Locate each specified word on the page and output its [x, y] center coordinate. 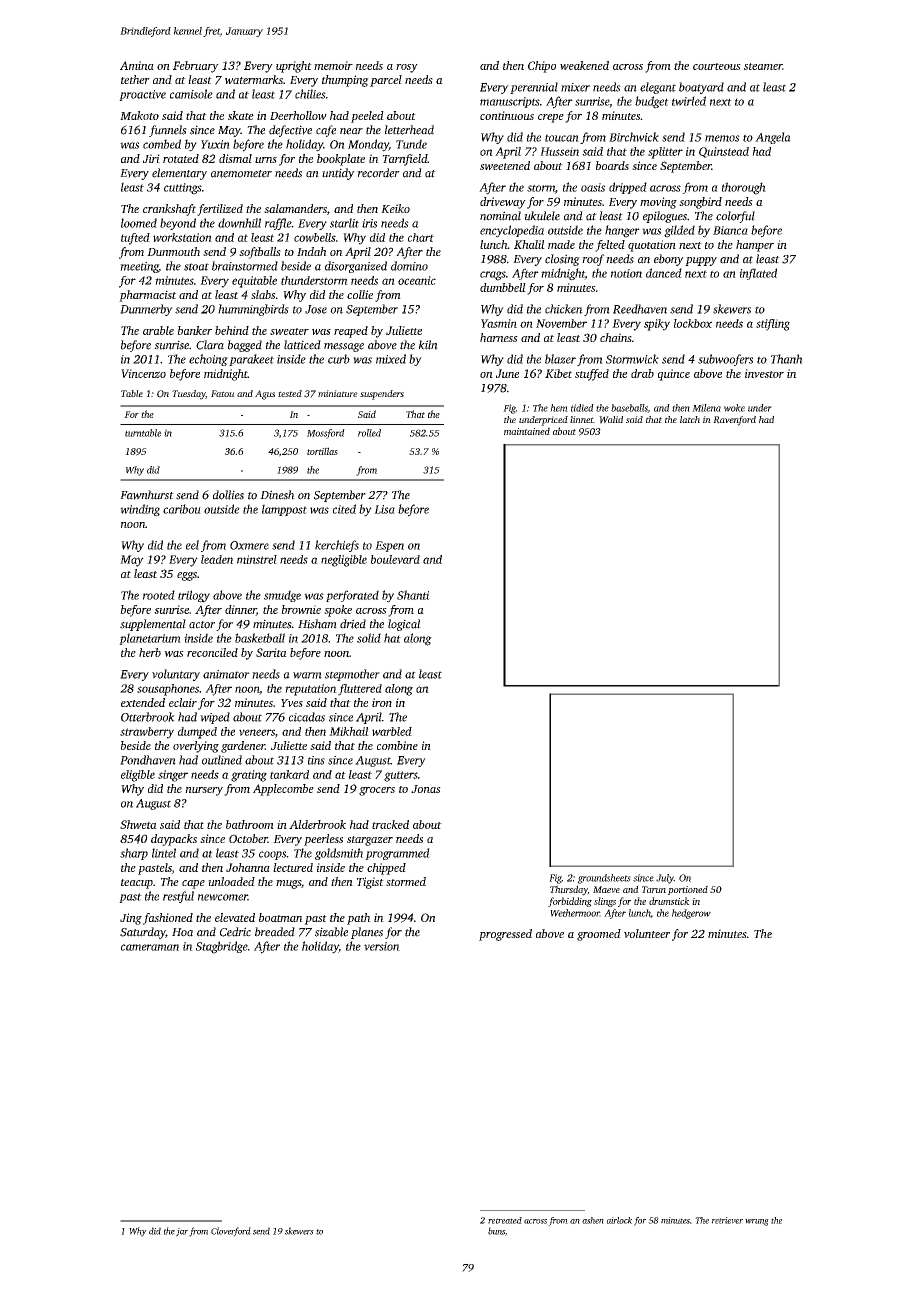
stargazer [370, 841]
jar [182, 1232]
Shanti [413, 595]
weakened [584, 65]
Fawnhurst [147, 495]
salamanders [295, 208]
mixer [575, 87]
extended [143, 702]
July [665, 879]
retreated [505, 1220]
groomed [599, 935]
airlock [619, 1220]
